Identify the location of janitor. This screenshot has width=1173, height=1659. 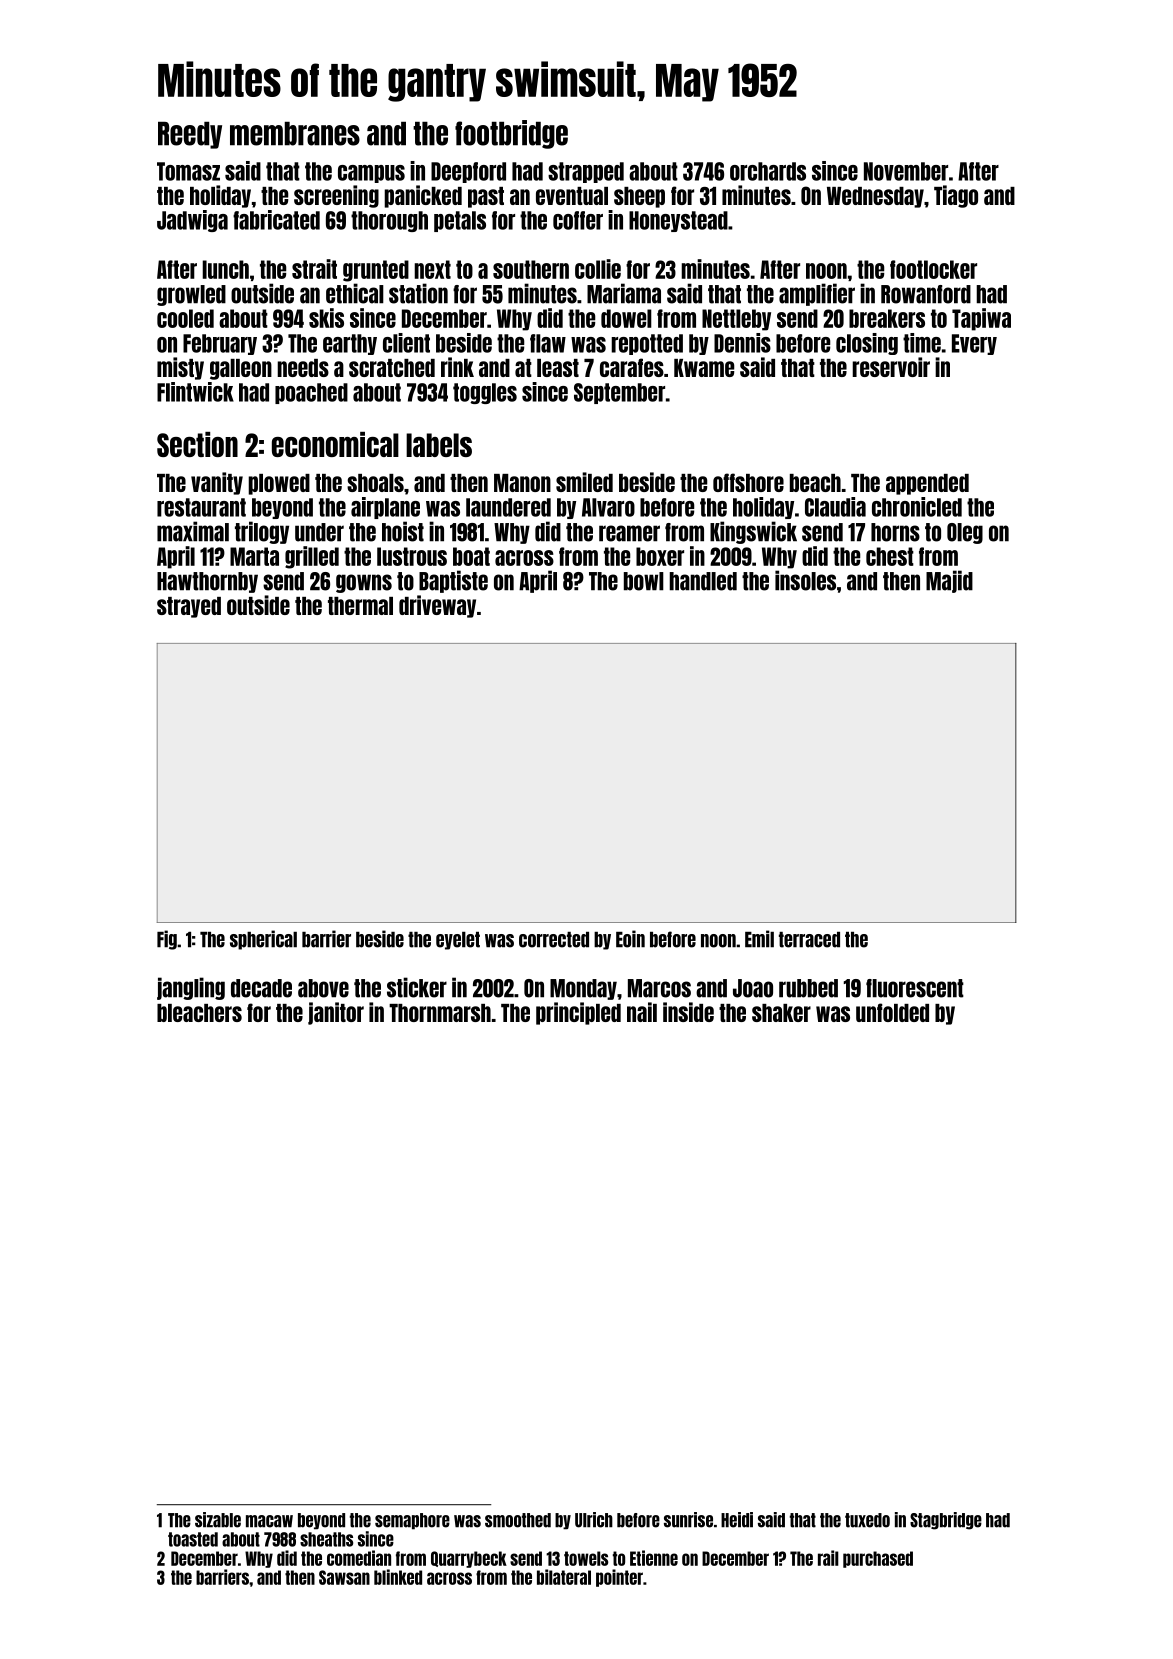
(336, 1013).
